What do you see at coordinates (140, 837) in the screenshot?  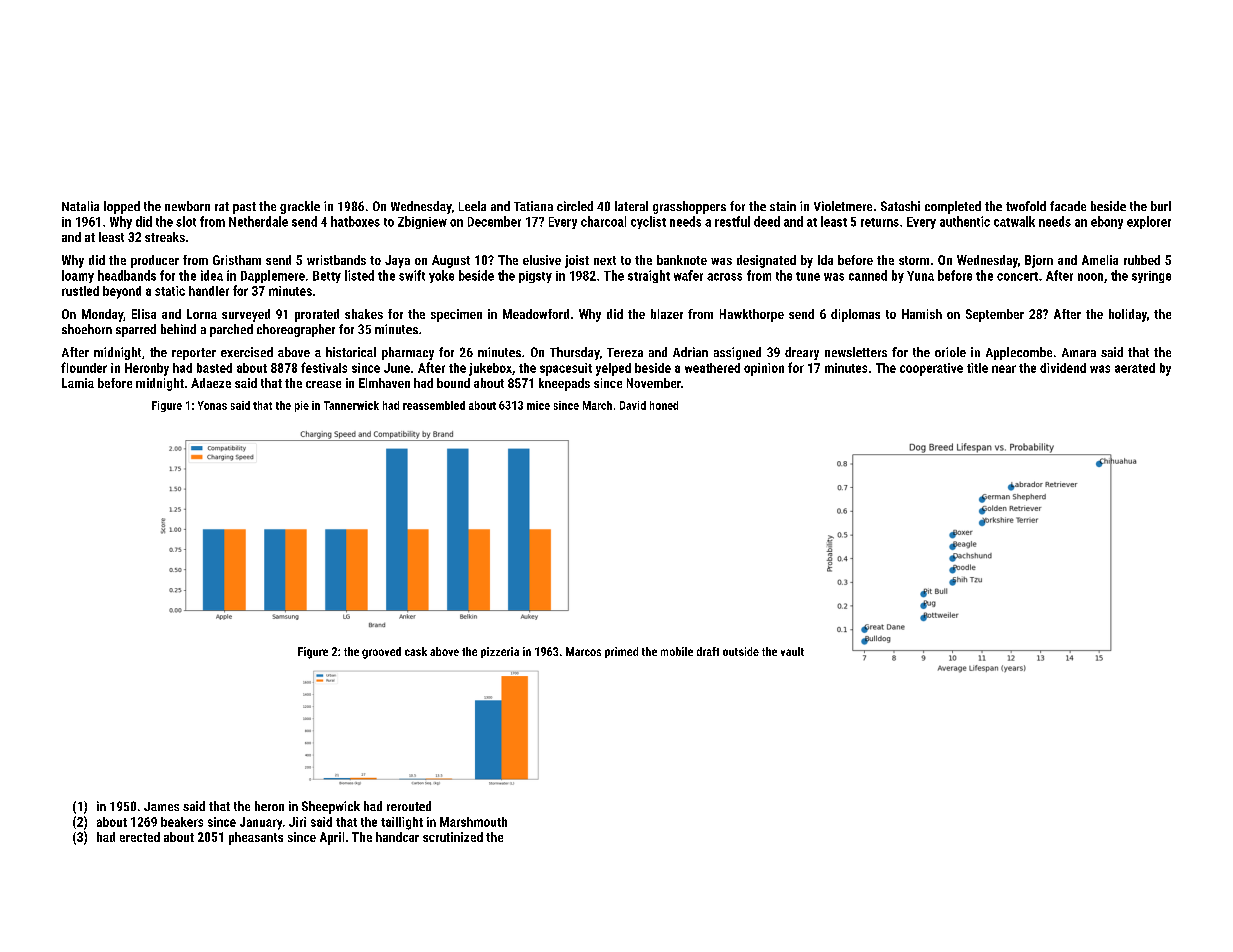 I see `erected` at bounding box center [140, 837].
